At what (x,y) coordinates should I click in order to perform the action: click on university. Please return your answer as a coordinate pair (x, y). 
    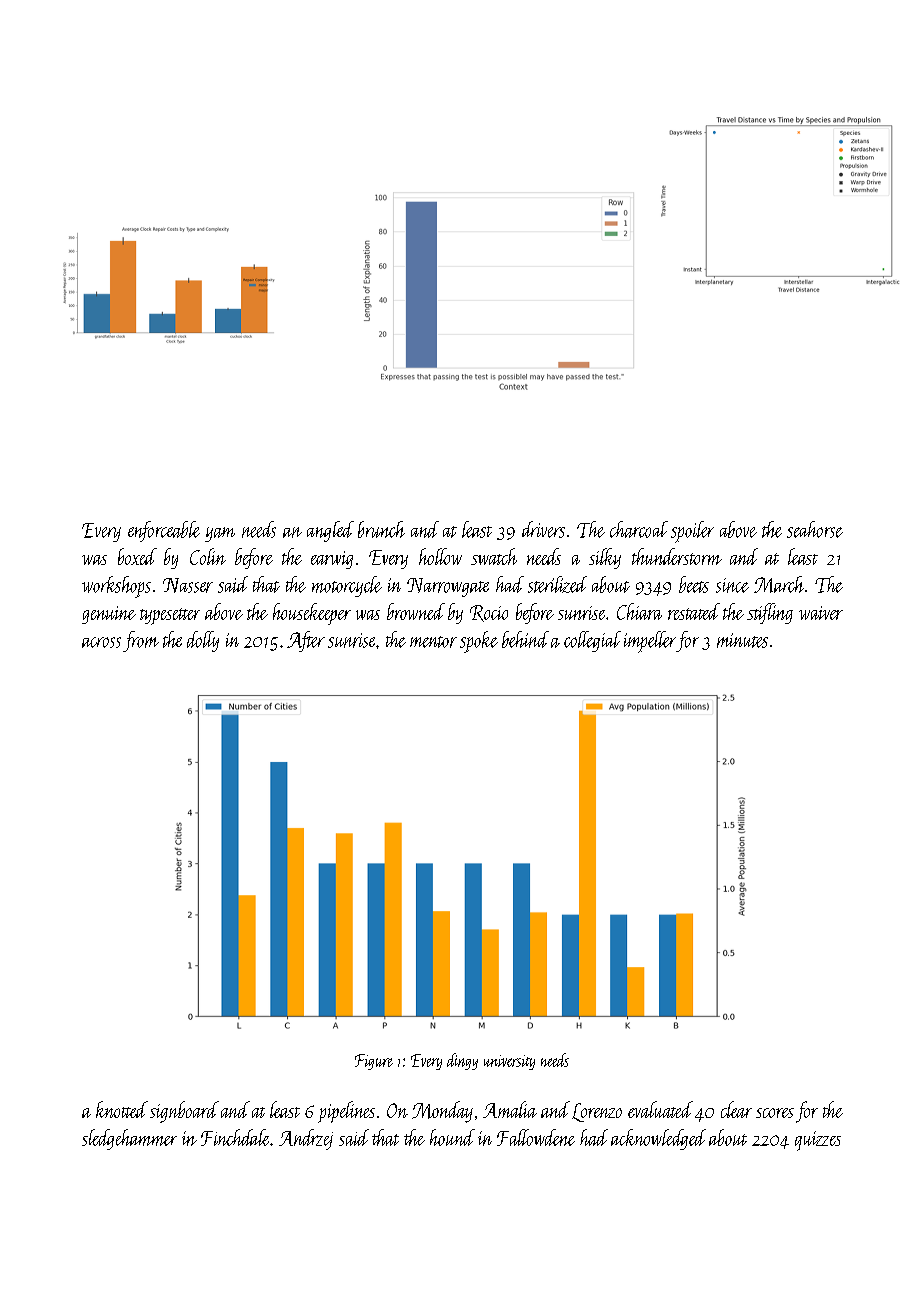
    Looking at the image, I should click on (509, 1062).
